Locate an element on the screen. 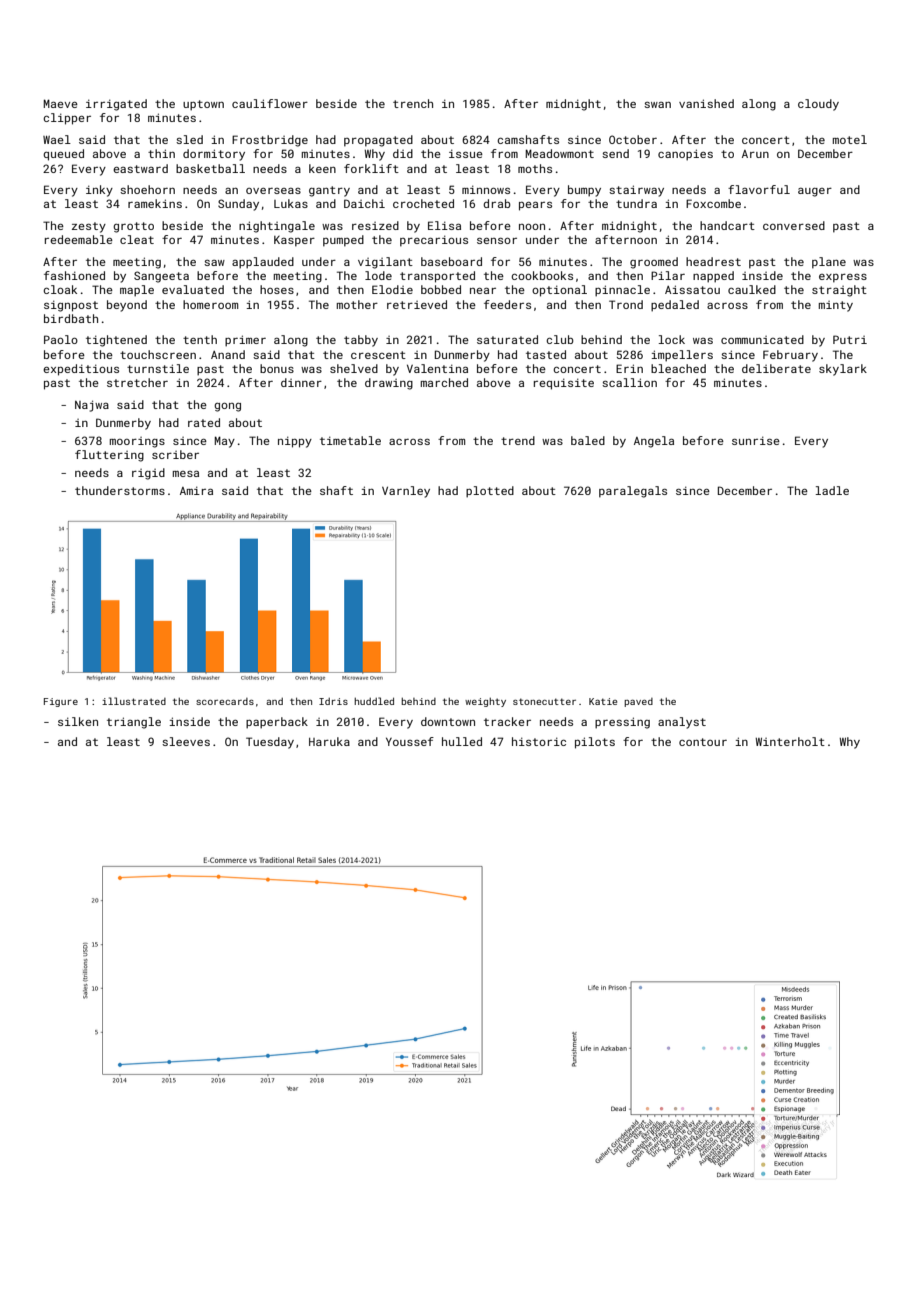 This screenshot has height=1308, width=924. pedaled is located at coordinates (675, 306).
